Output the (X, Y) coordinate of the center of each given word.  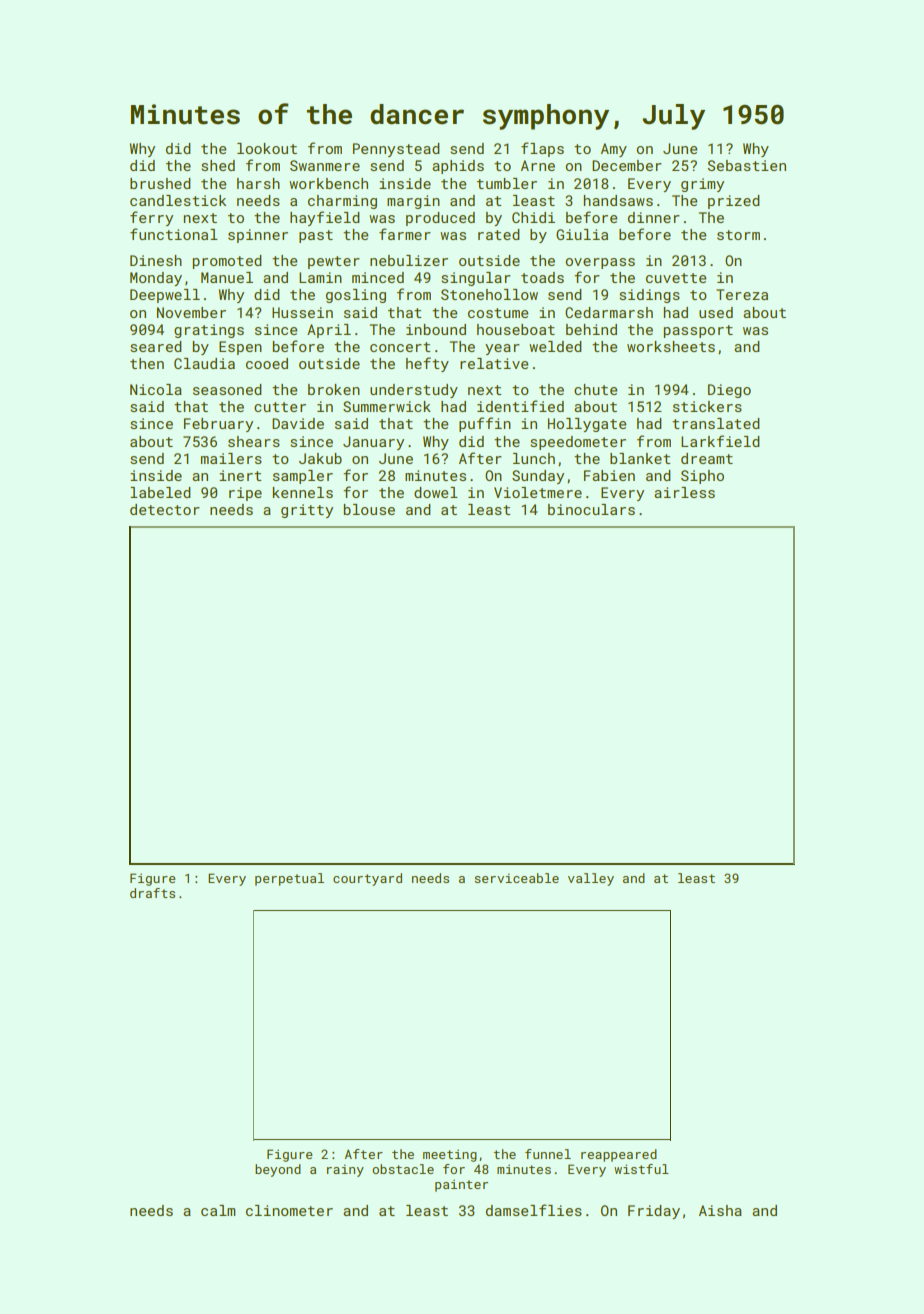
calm (218, 1210)
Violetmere (538, 492)
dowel (436, 492)
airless (684, 492)
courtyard (367, 879)
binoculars (591, 509)
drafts (152, 893)
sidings (649, 296)
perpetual (289, 879)
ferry (151, 218)
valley (591, 879)
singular (476, 279)
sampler (303, 477)
